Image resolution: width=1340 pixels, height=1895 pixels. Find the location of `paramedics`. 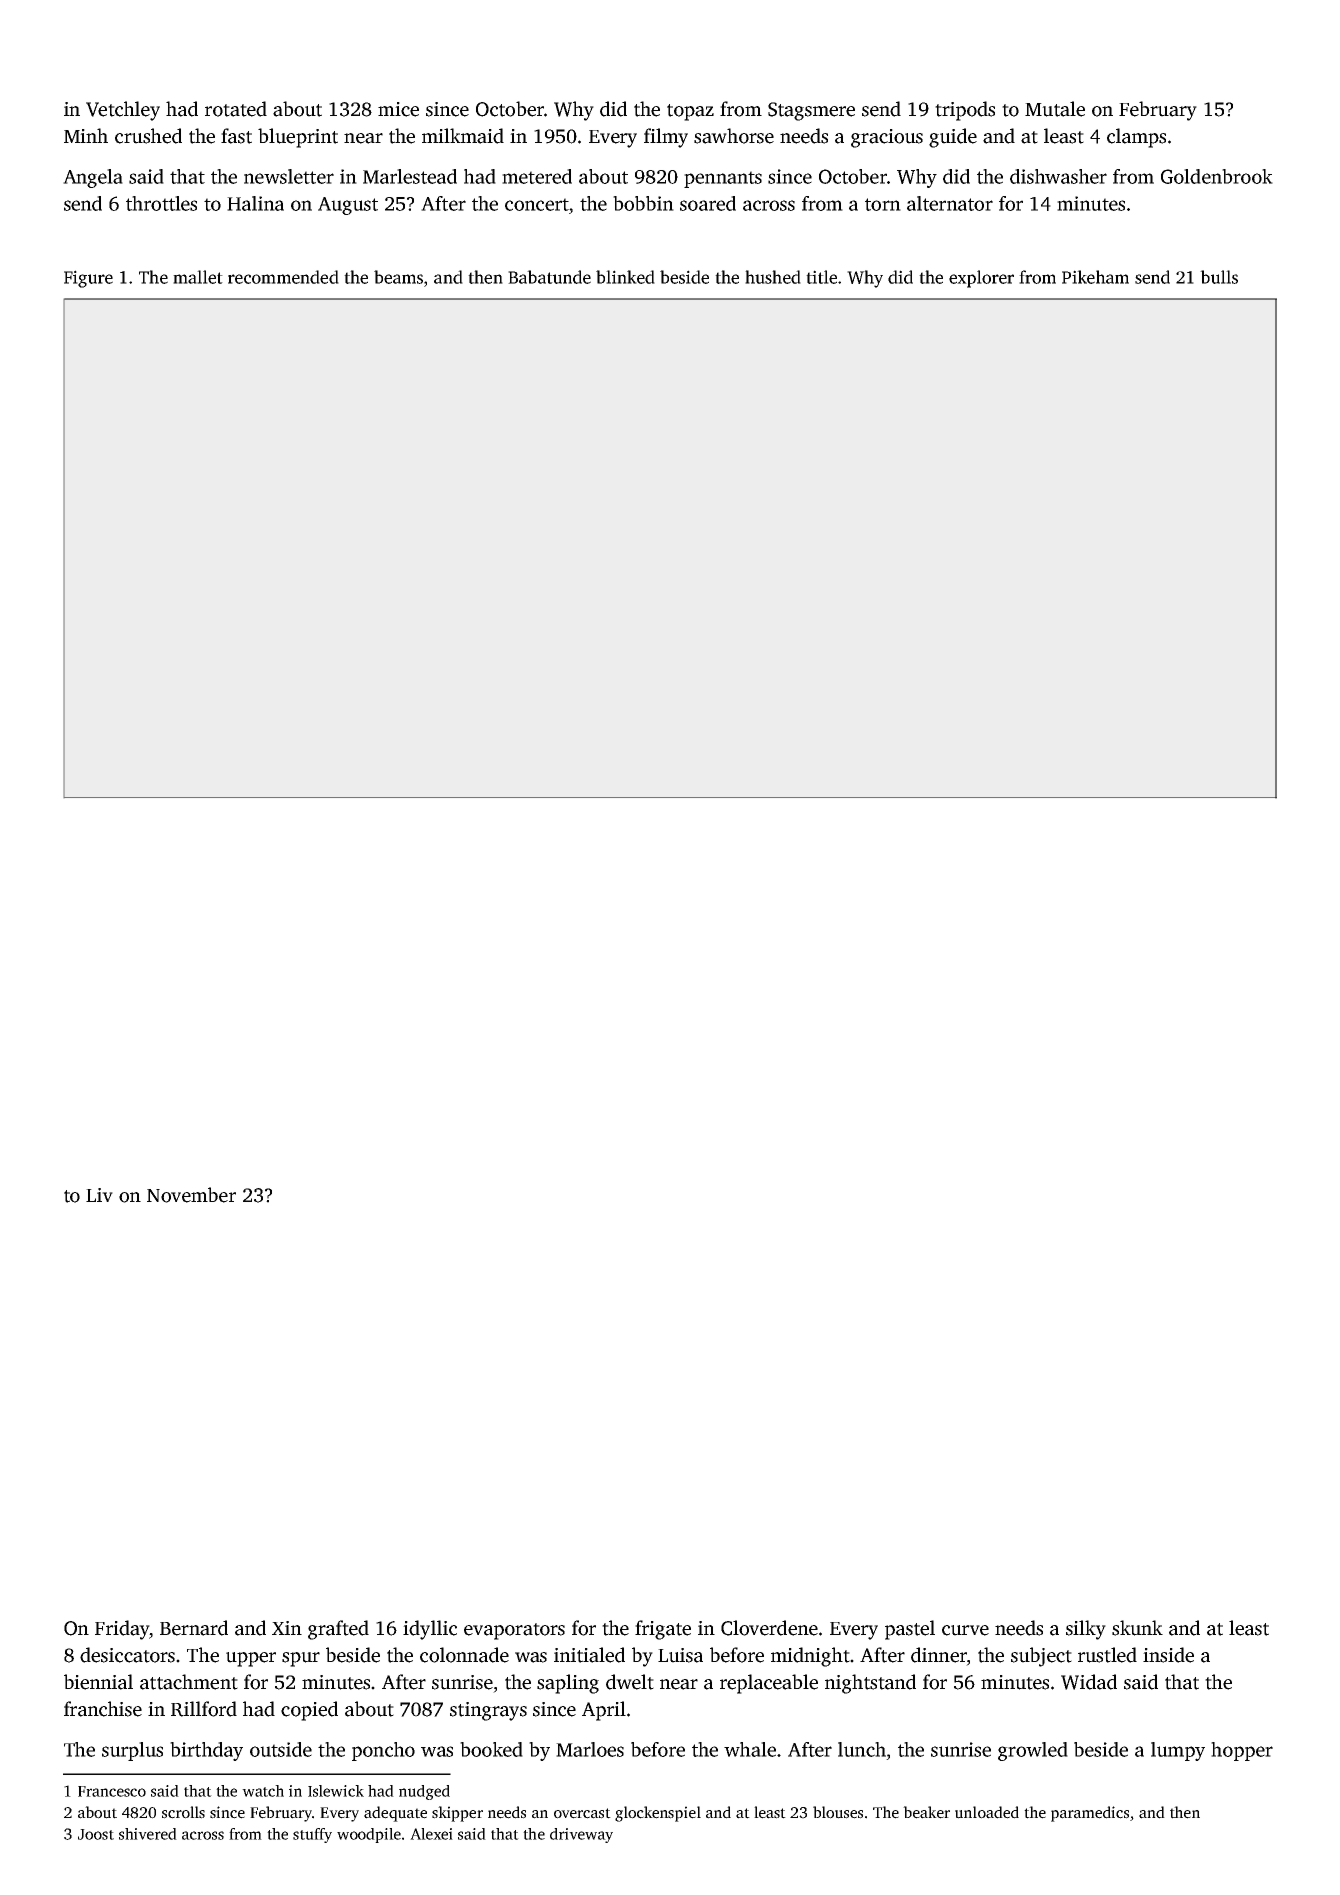

paramedics is located at coordinates (1090, 1814).
